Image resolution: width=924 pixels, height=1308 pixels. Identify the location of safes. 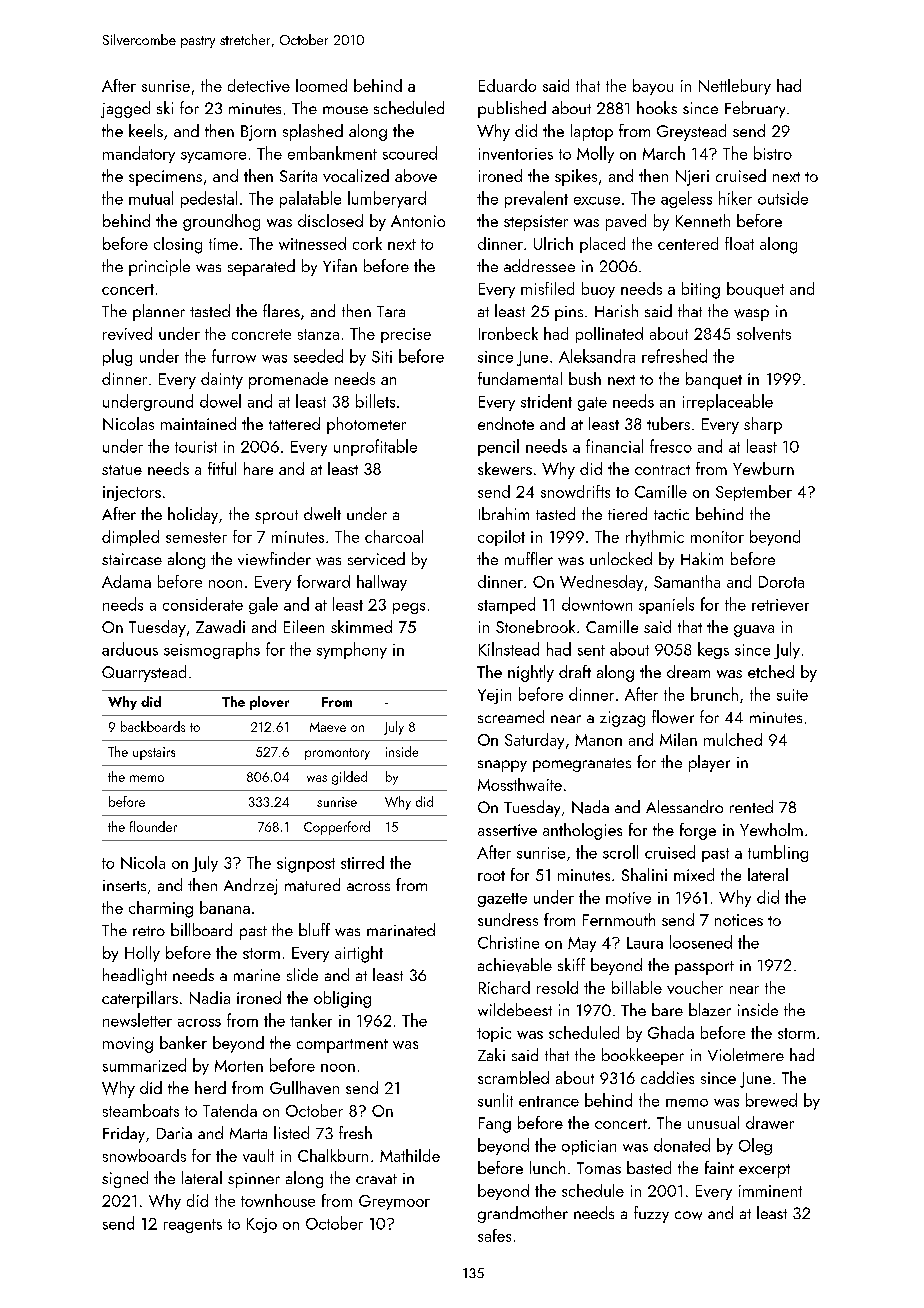
(494, 1235).
